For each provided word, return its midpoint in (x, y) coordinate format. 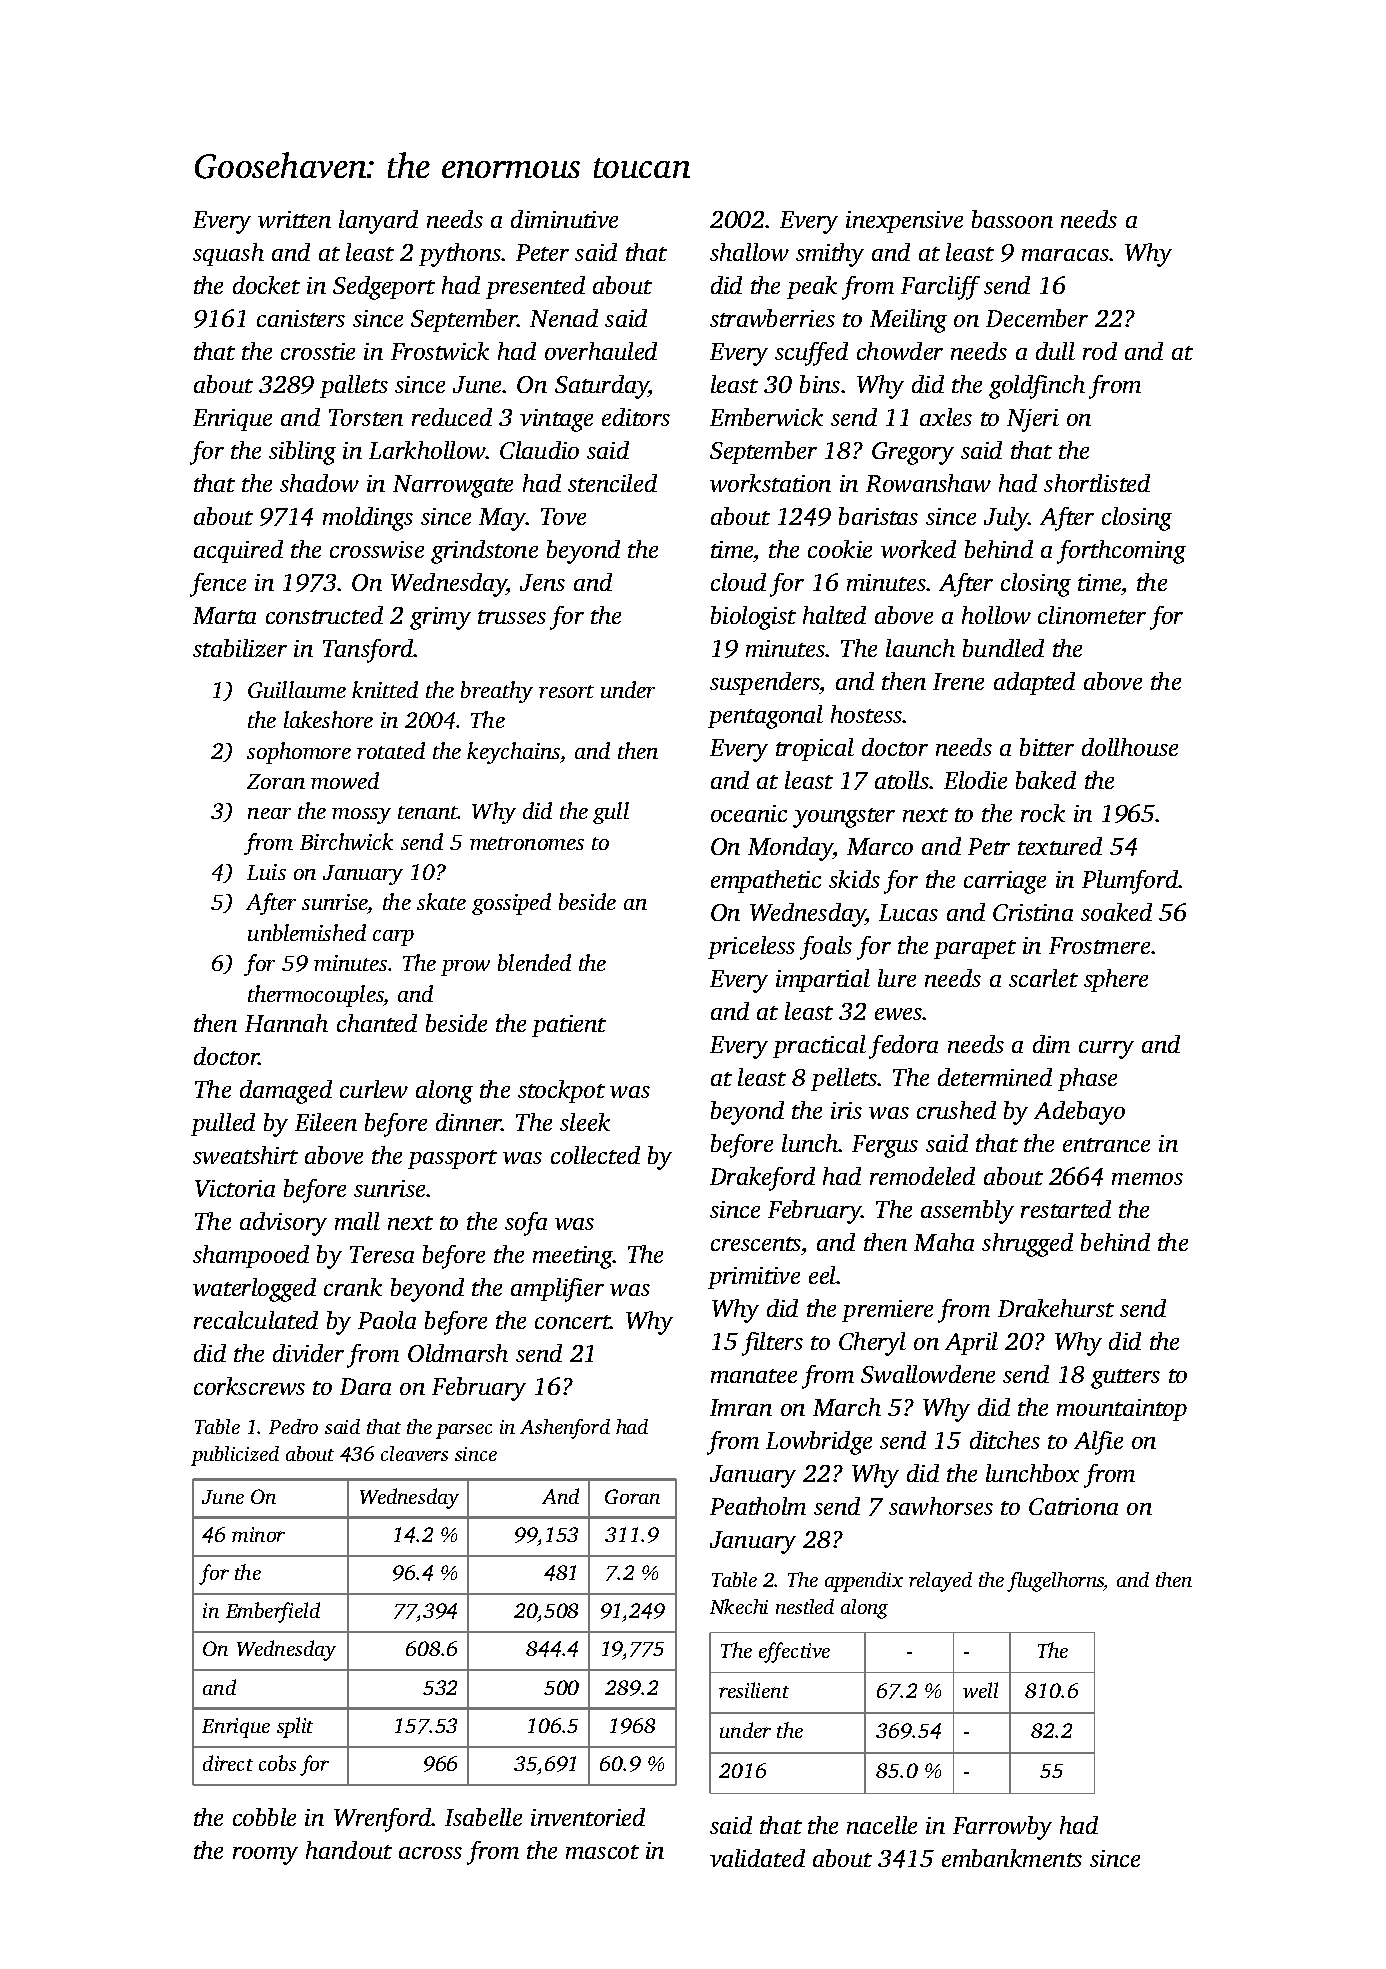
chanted (377, 1023)
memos (1147, 1179)
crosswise (377, 549)
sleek (585, 1122)
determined (995, 1077)
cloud (738, 582)
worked (918, 549)
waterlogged (254, 1290)
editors (636, 417)
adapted (1034, 683)
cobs (277, 1763)
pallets (354, 386)
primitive (754, 1278)
